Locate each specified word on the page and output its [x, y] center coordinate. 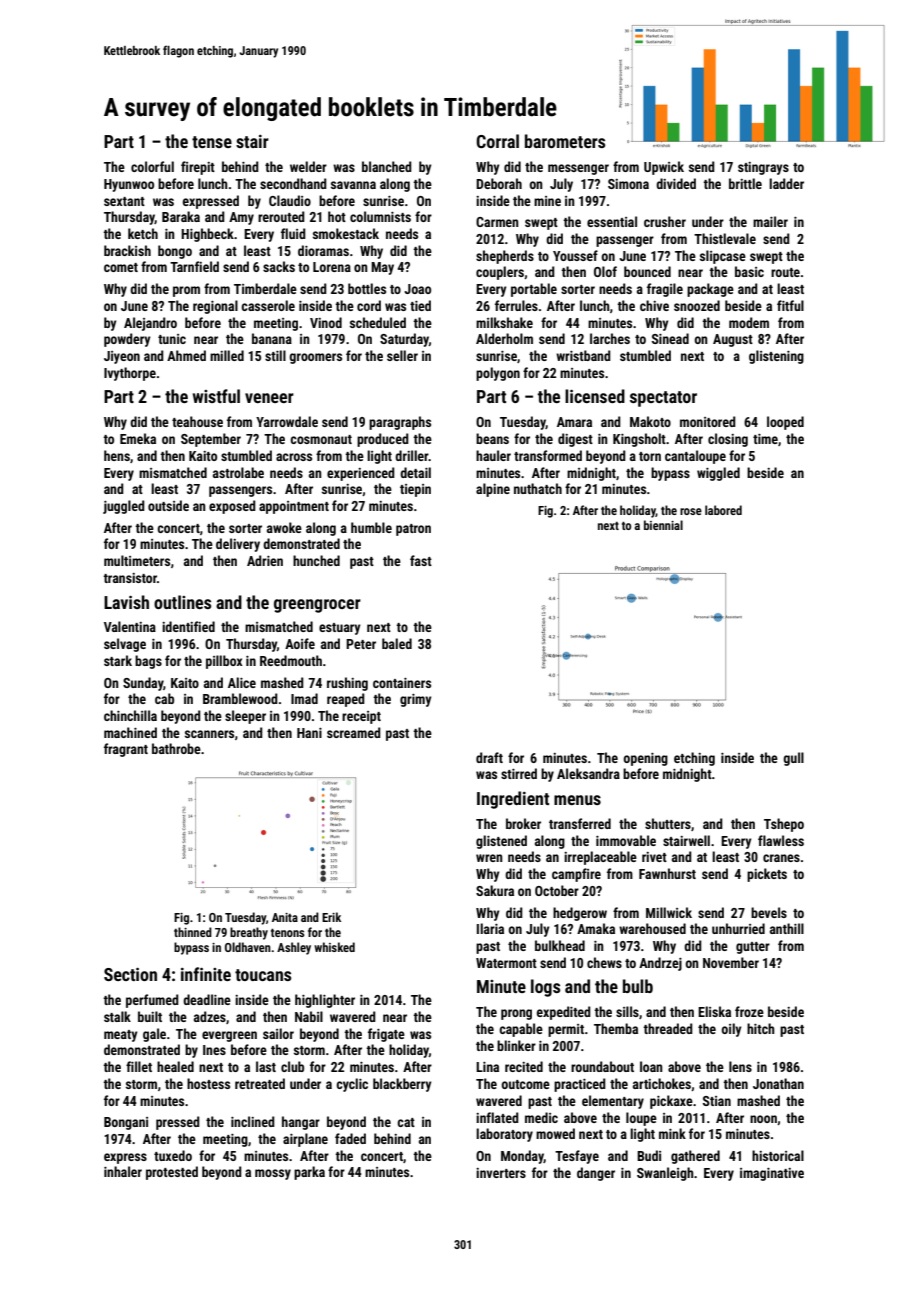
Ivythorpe [130, 374]
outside [168, 505]
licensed [595, 396]
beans [492, 438]
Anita [285, 917]
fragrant [126, 750]
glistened [501, 842]
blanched [387, 166]
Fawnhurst [667, 873]
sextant [124, 201]
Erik [331, 917]
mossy [273, 1174]
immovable [626, 840]
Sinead [670, 338]
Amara [574, 422]
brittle [745, 183]
